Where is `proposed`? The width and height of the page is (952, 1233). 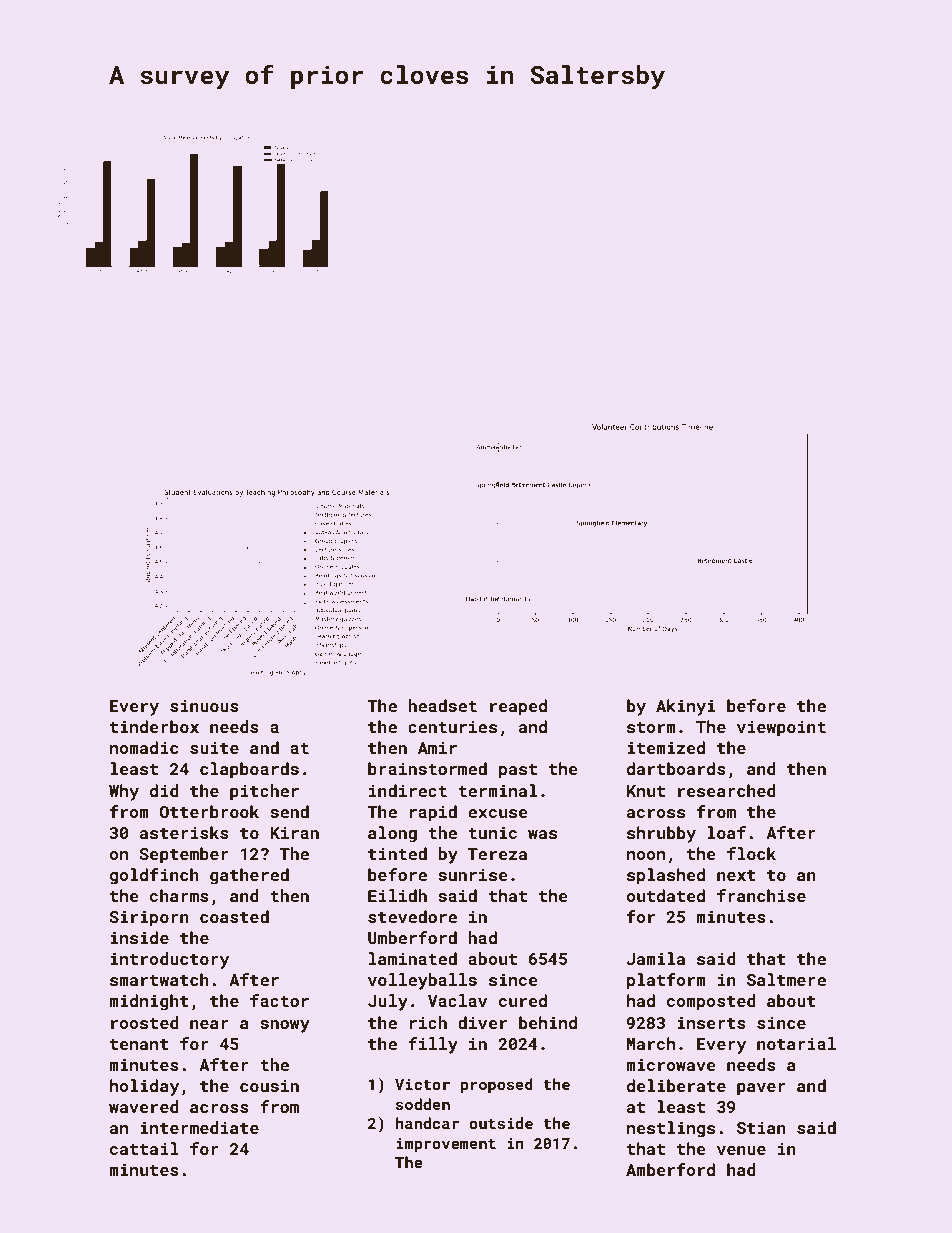 proposed is located at coordinates (496, 1085).
